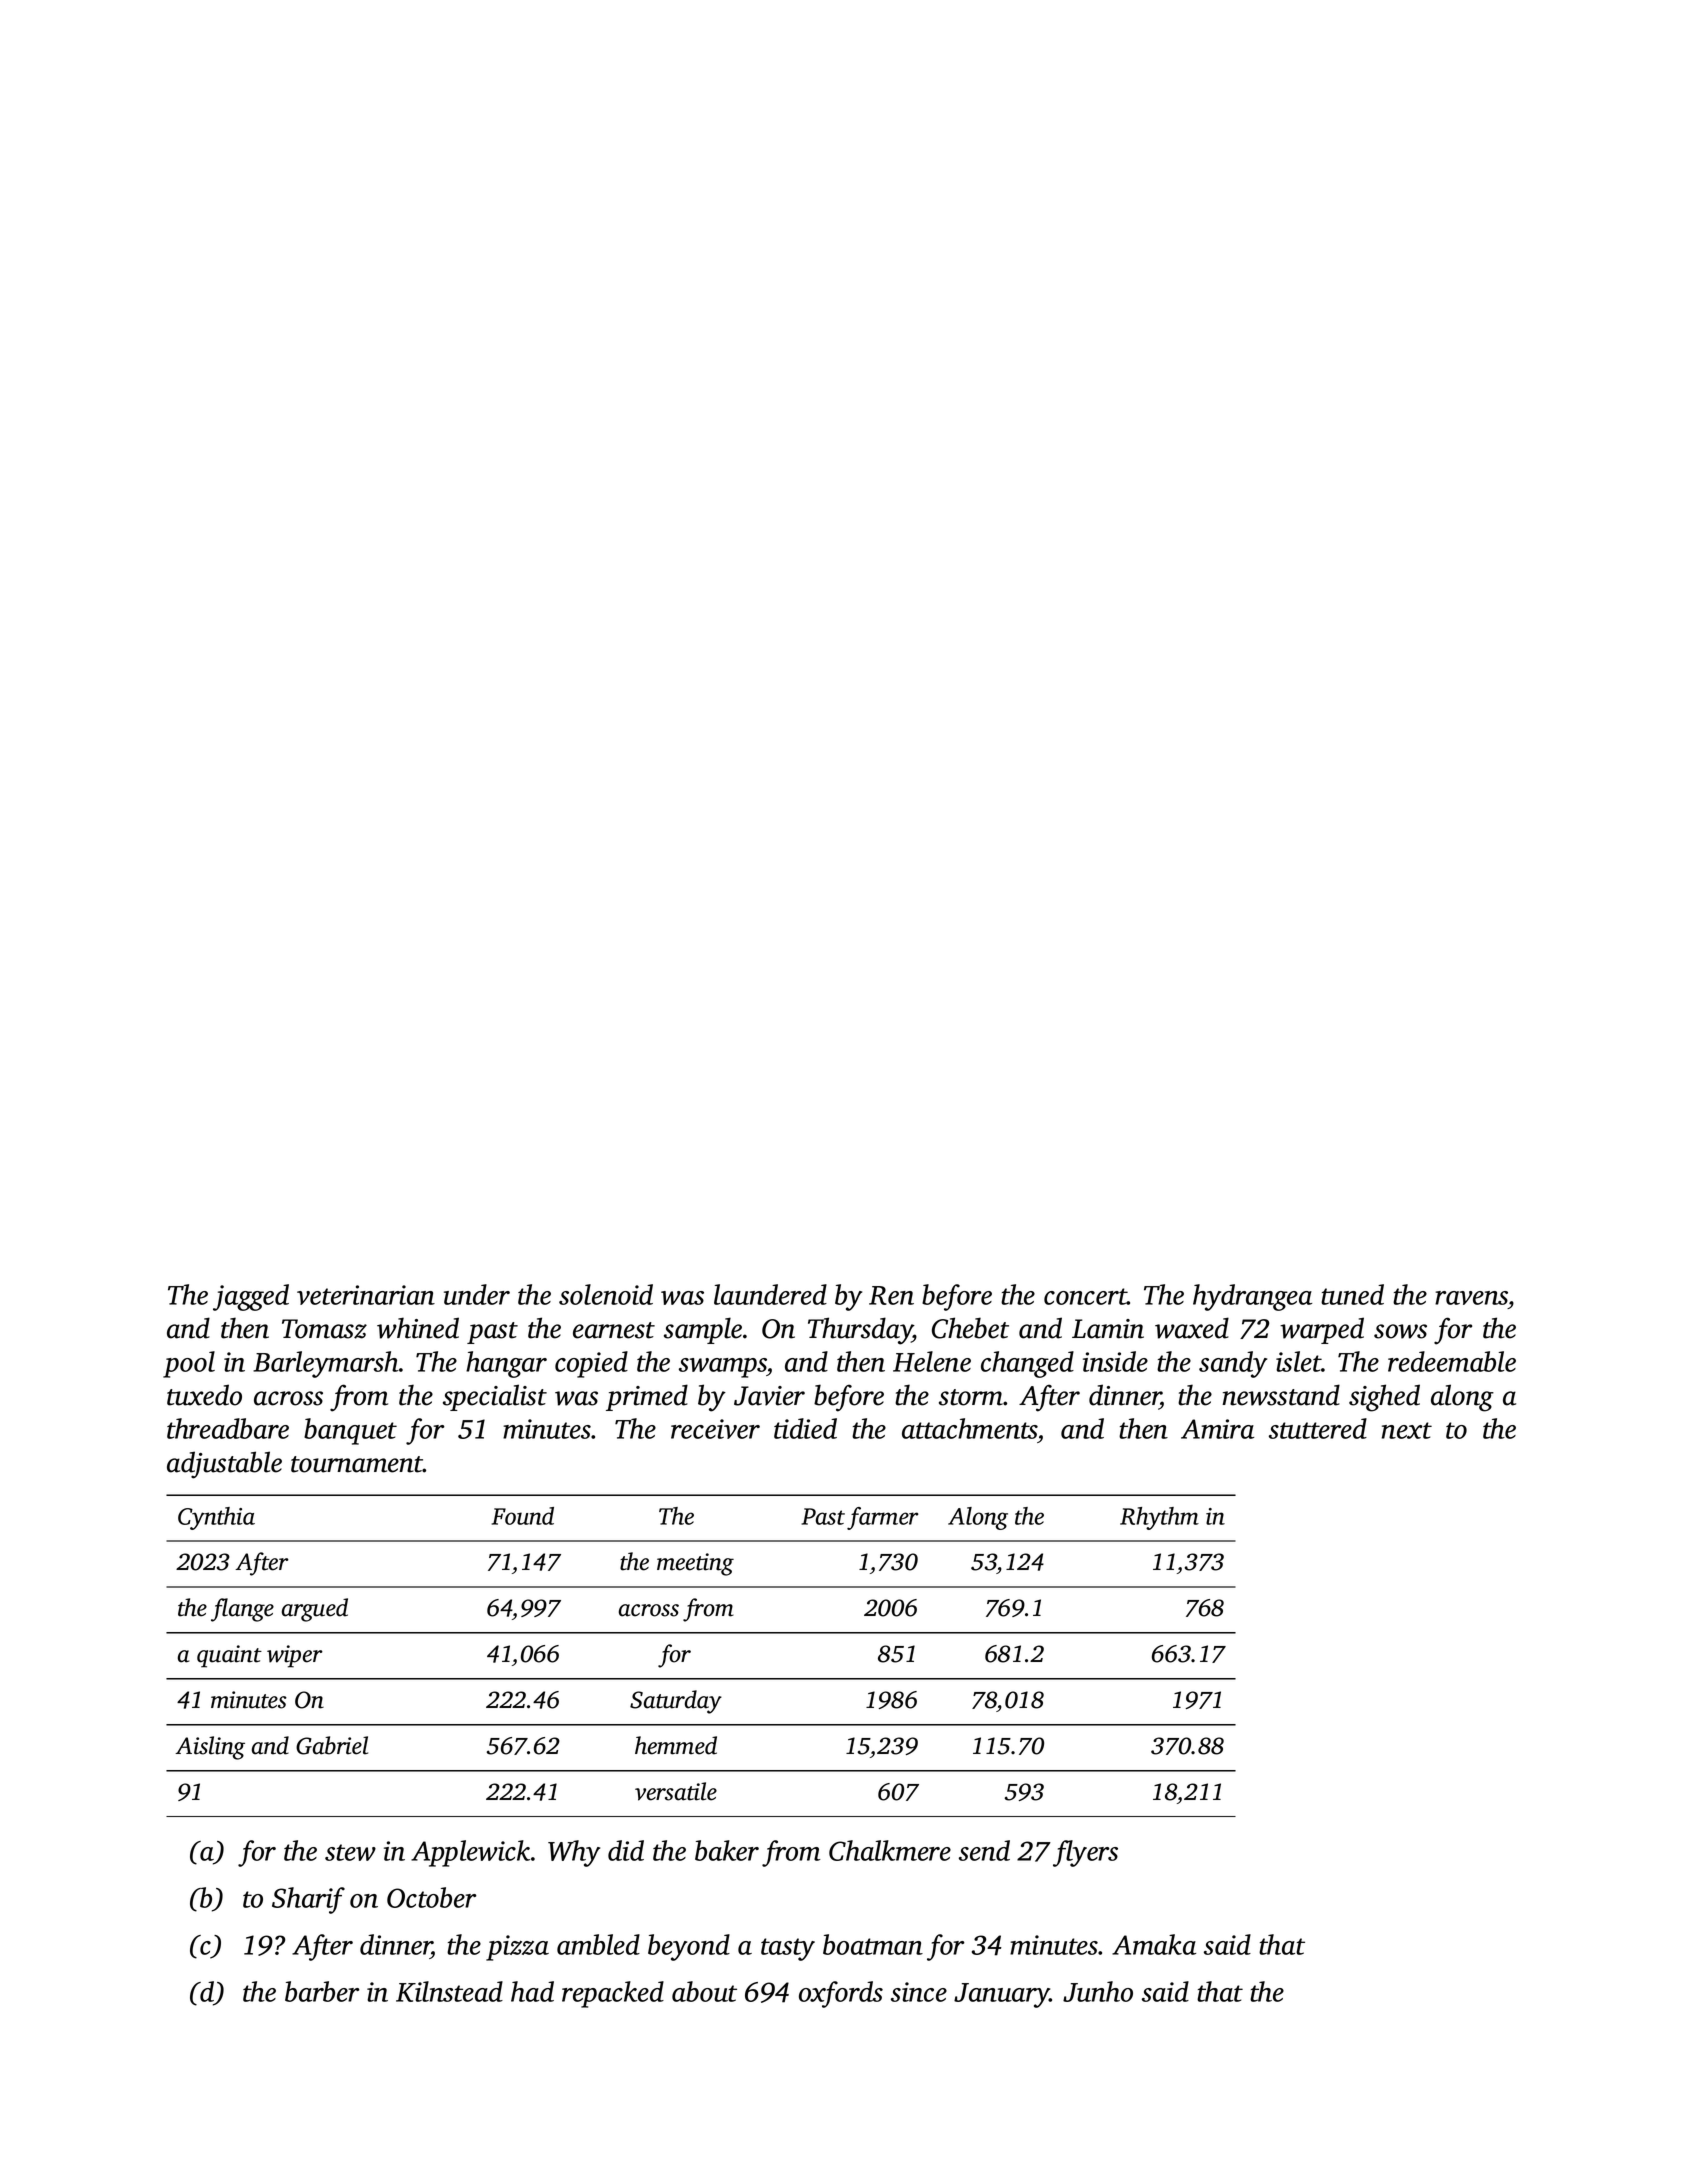  Describe the element at coordinates (984, 1850) in the page. I see `send` at that location.
